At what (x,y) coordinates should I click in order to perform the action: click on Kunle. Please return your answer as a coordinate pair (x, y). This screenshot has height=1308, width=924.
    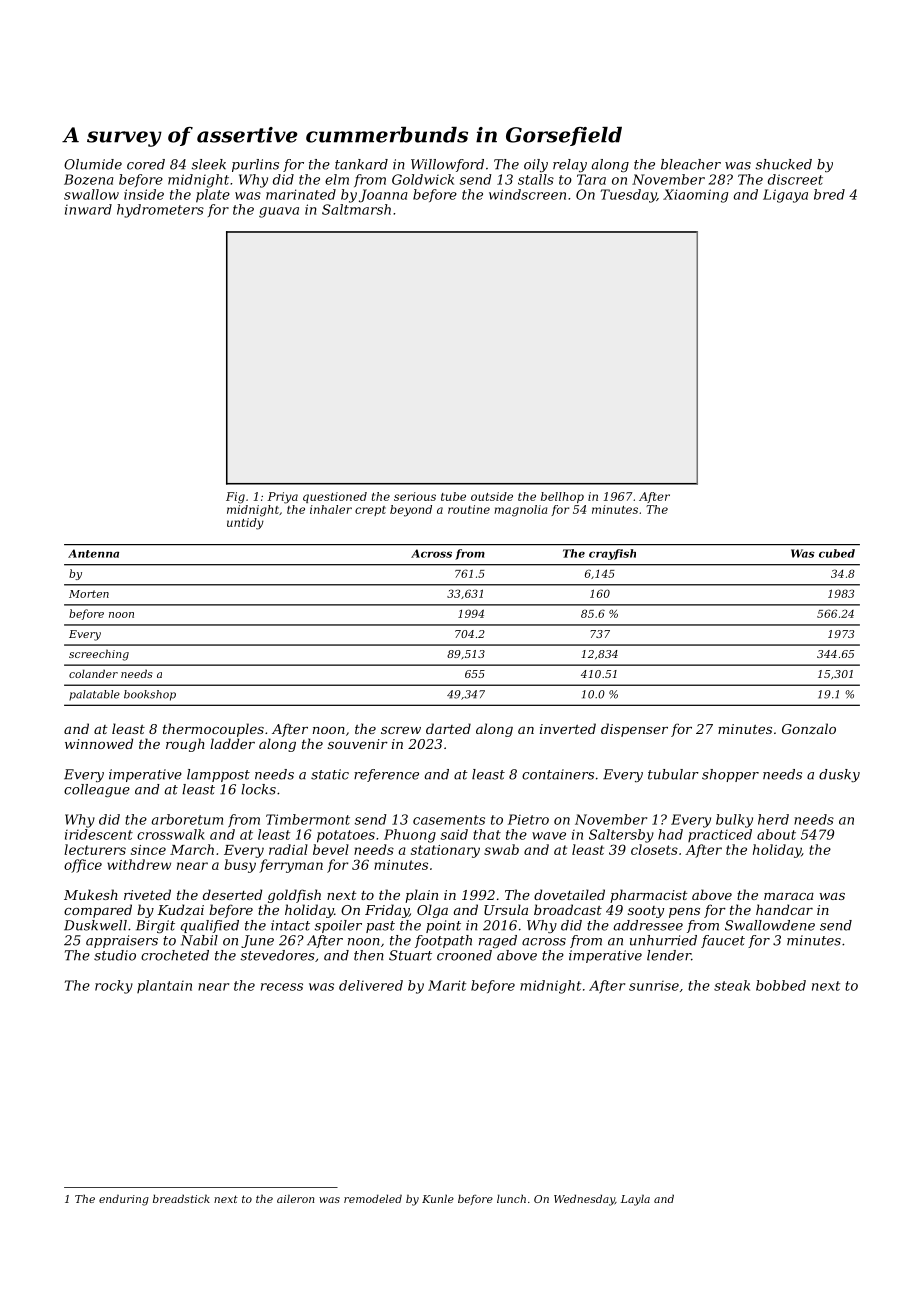
    Looking at the image, I should click on (438, 1198).
